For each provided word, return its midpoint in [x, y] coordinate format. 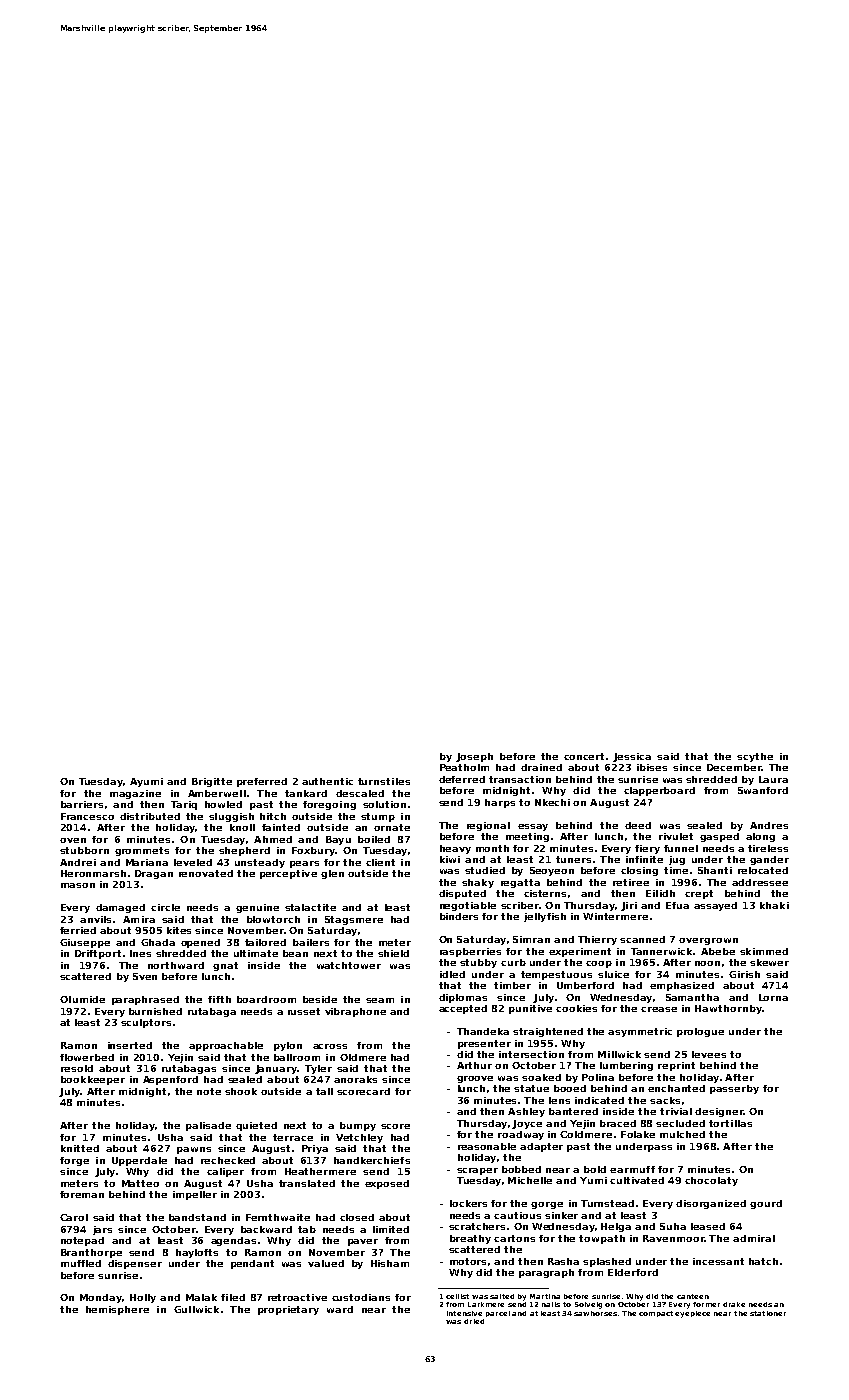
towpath [602, 1239]
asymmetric [640, 1032]
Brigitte [212, 782]
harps [500, 803]
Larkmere [486, 1304]
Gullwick [196, 1309]
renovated [206, 873]
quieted [256, 1126]
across [330, 1046]
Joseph [474, 757]
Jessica [632, 757]
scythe [755, 757]
